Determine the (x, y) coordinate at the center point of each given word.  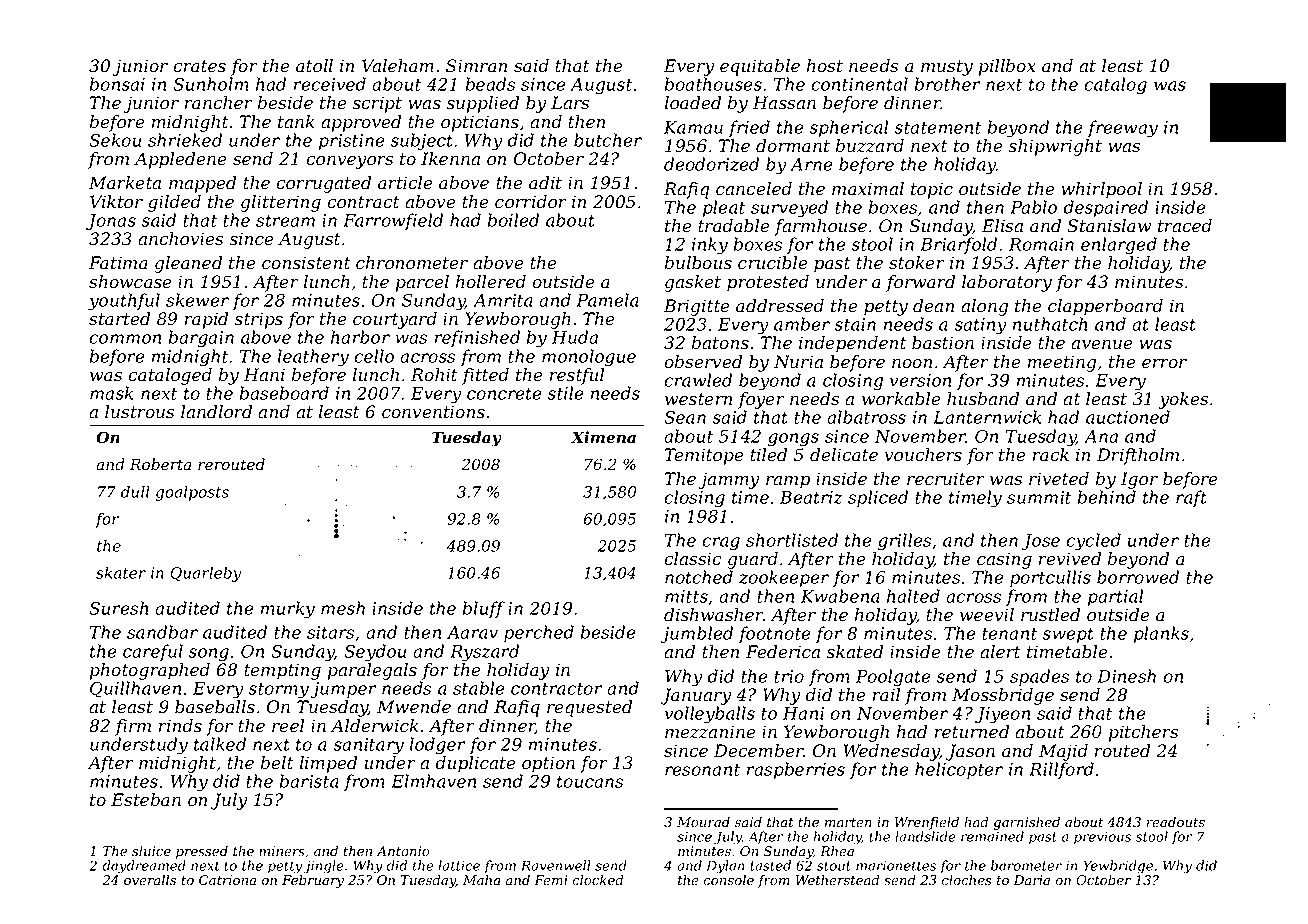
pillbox (1007, 67)
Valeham (398, 66)
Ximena (603, 437)
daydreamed (144, 867)
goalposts (192, 493)
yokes (1183, 400)
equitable (760, 67)
